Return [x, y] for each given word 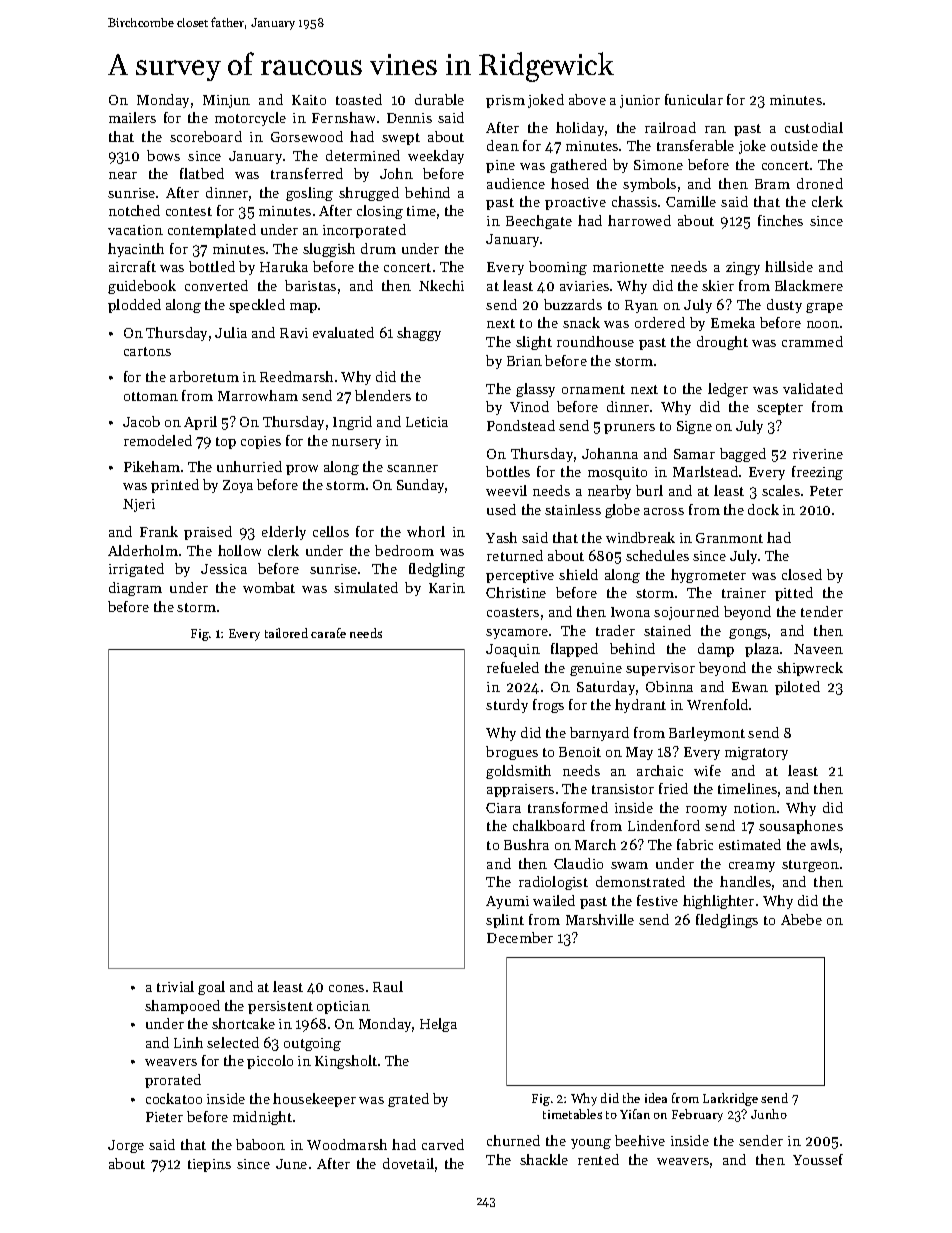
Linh [188, 1042]
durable [439, 99]
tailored [286, 633]
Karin [447, 588]
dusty [784, 306]
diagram [135, 589]
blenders [383, 395]
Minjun [226, 101]
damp [716, 650]
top [226, 443]
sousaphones [801, 827]
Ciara [503, 808]
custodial [814, 127]
